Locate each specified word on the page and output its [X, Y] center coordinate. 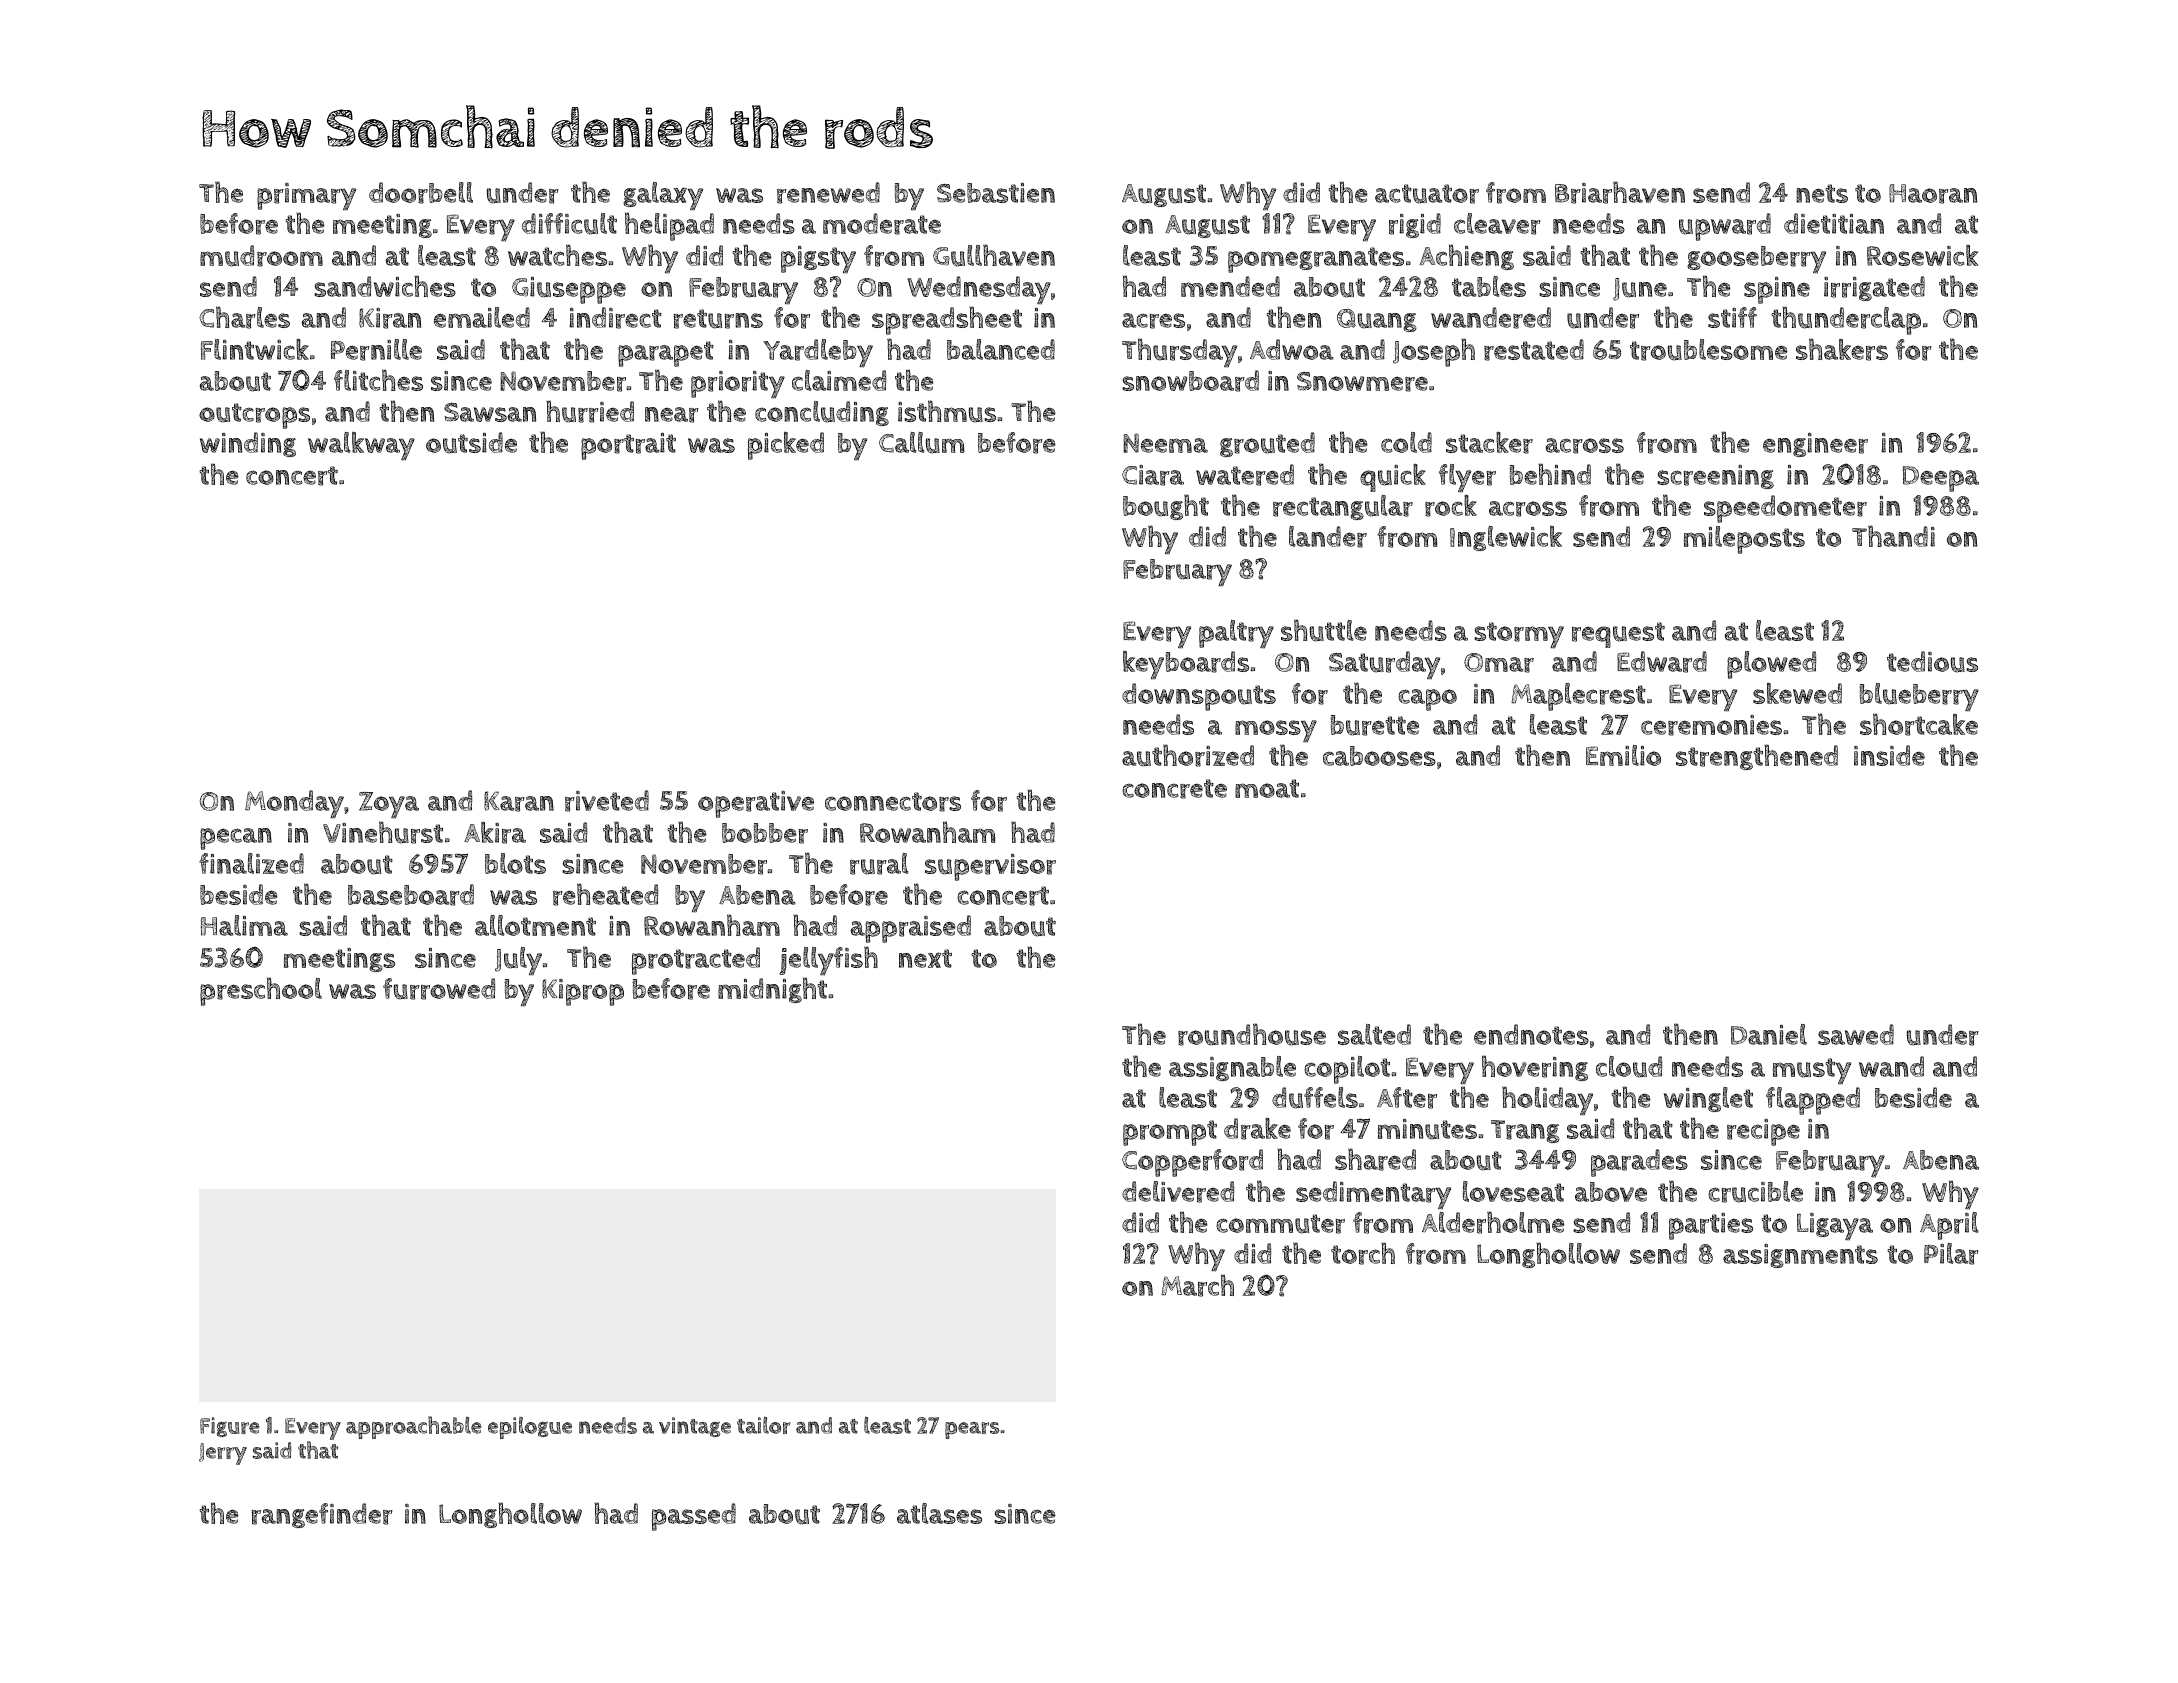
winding [248, 444]
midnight [772, 990]
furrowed [439, 989]
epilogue [530, 1427]
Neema [1165, 443]
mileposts [1744, 540]
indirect [615, 318]
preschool [261, 991]
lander [1328, 537]
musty [1812, 1071]
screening [1715, 477]
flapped [1813, 1101]
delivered [1178, 1192]
